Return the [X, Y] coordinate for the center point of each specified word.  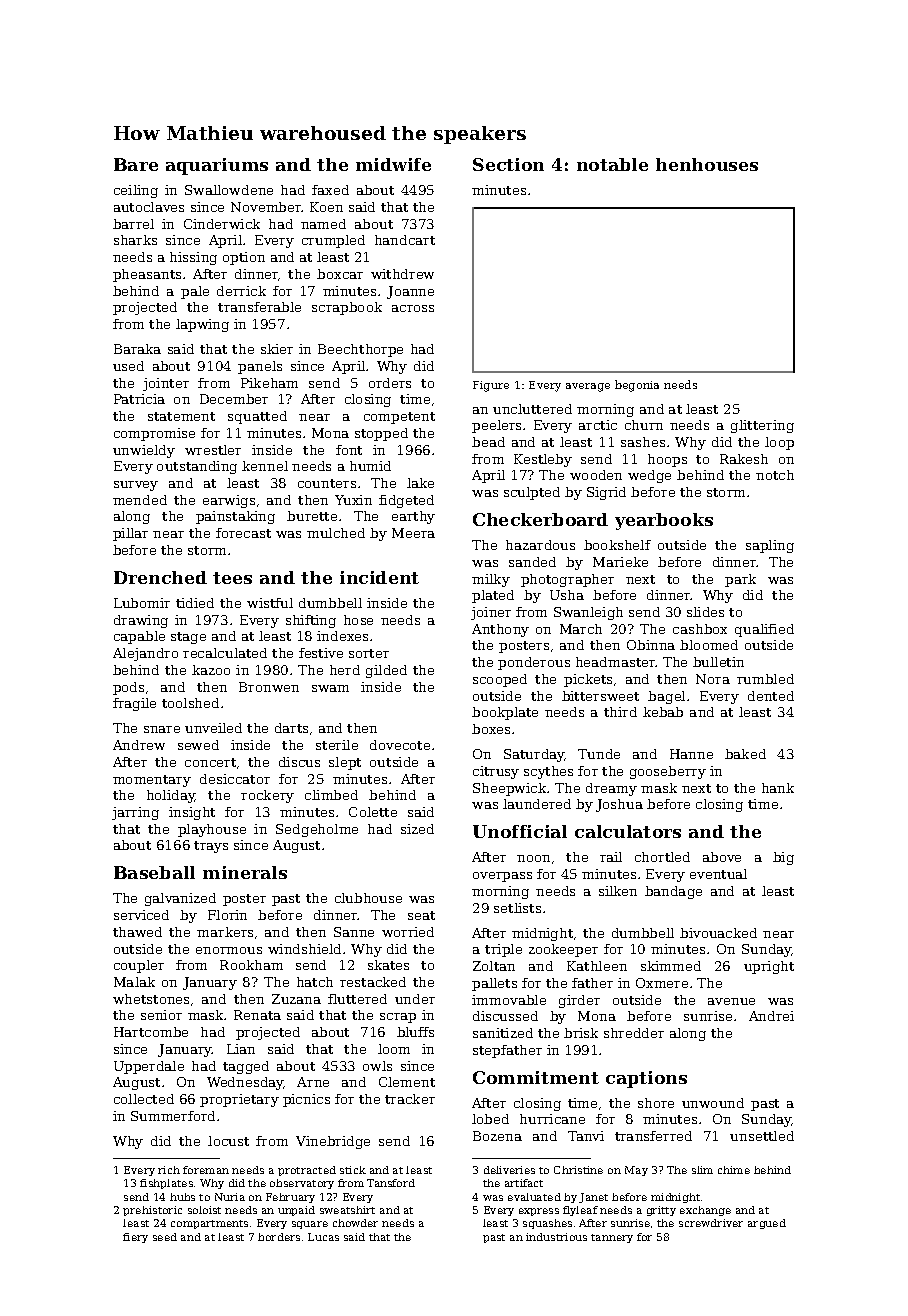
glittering [762, 426]
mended [140, 500]
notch [775, 475]
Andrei [771, 1016]
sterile [337, 745]
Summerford [173, 1116]
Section [508, 164]
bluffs [415, 1032]
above [722, 857]
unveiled [213, 728]
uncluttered [532, 409]
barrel [133, 224]
